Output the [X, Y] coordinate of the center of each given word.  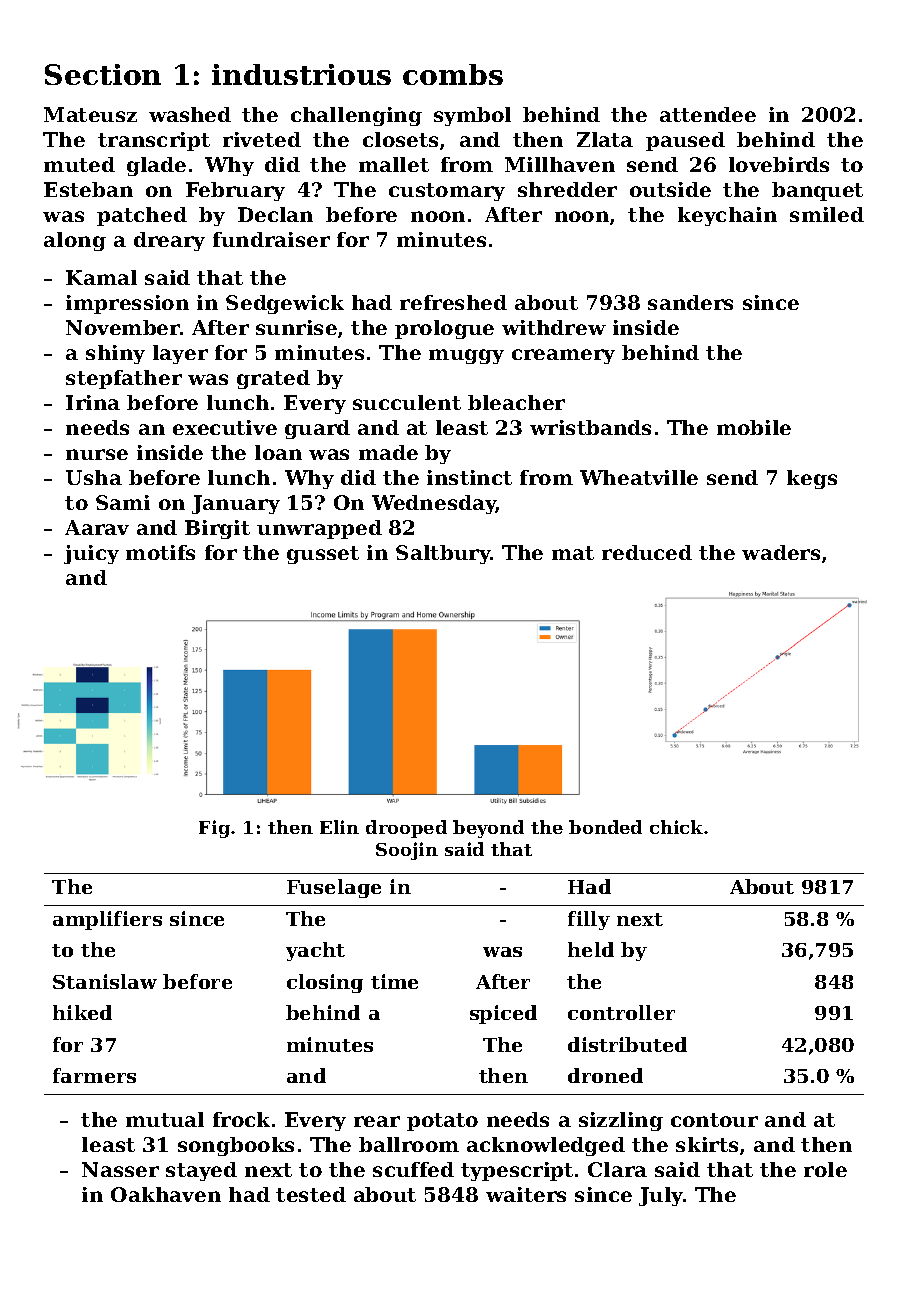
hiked [82, 1012]
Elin [339, 827]
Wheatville [639, 477]
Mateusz [90, 114]
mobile [754, 427]
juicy [91, 554]
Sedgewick [285, 304]
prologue [444, 329]
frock [241, 1119]
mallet [394, 164]
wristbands [590, 427]
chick [676, 827]
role [825, 1169]
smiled [827, 214]
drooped [406, 829]
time [394, 981]
